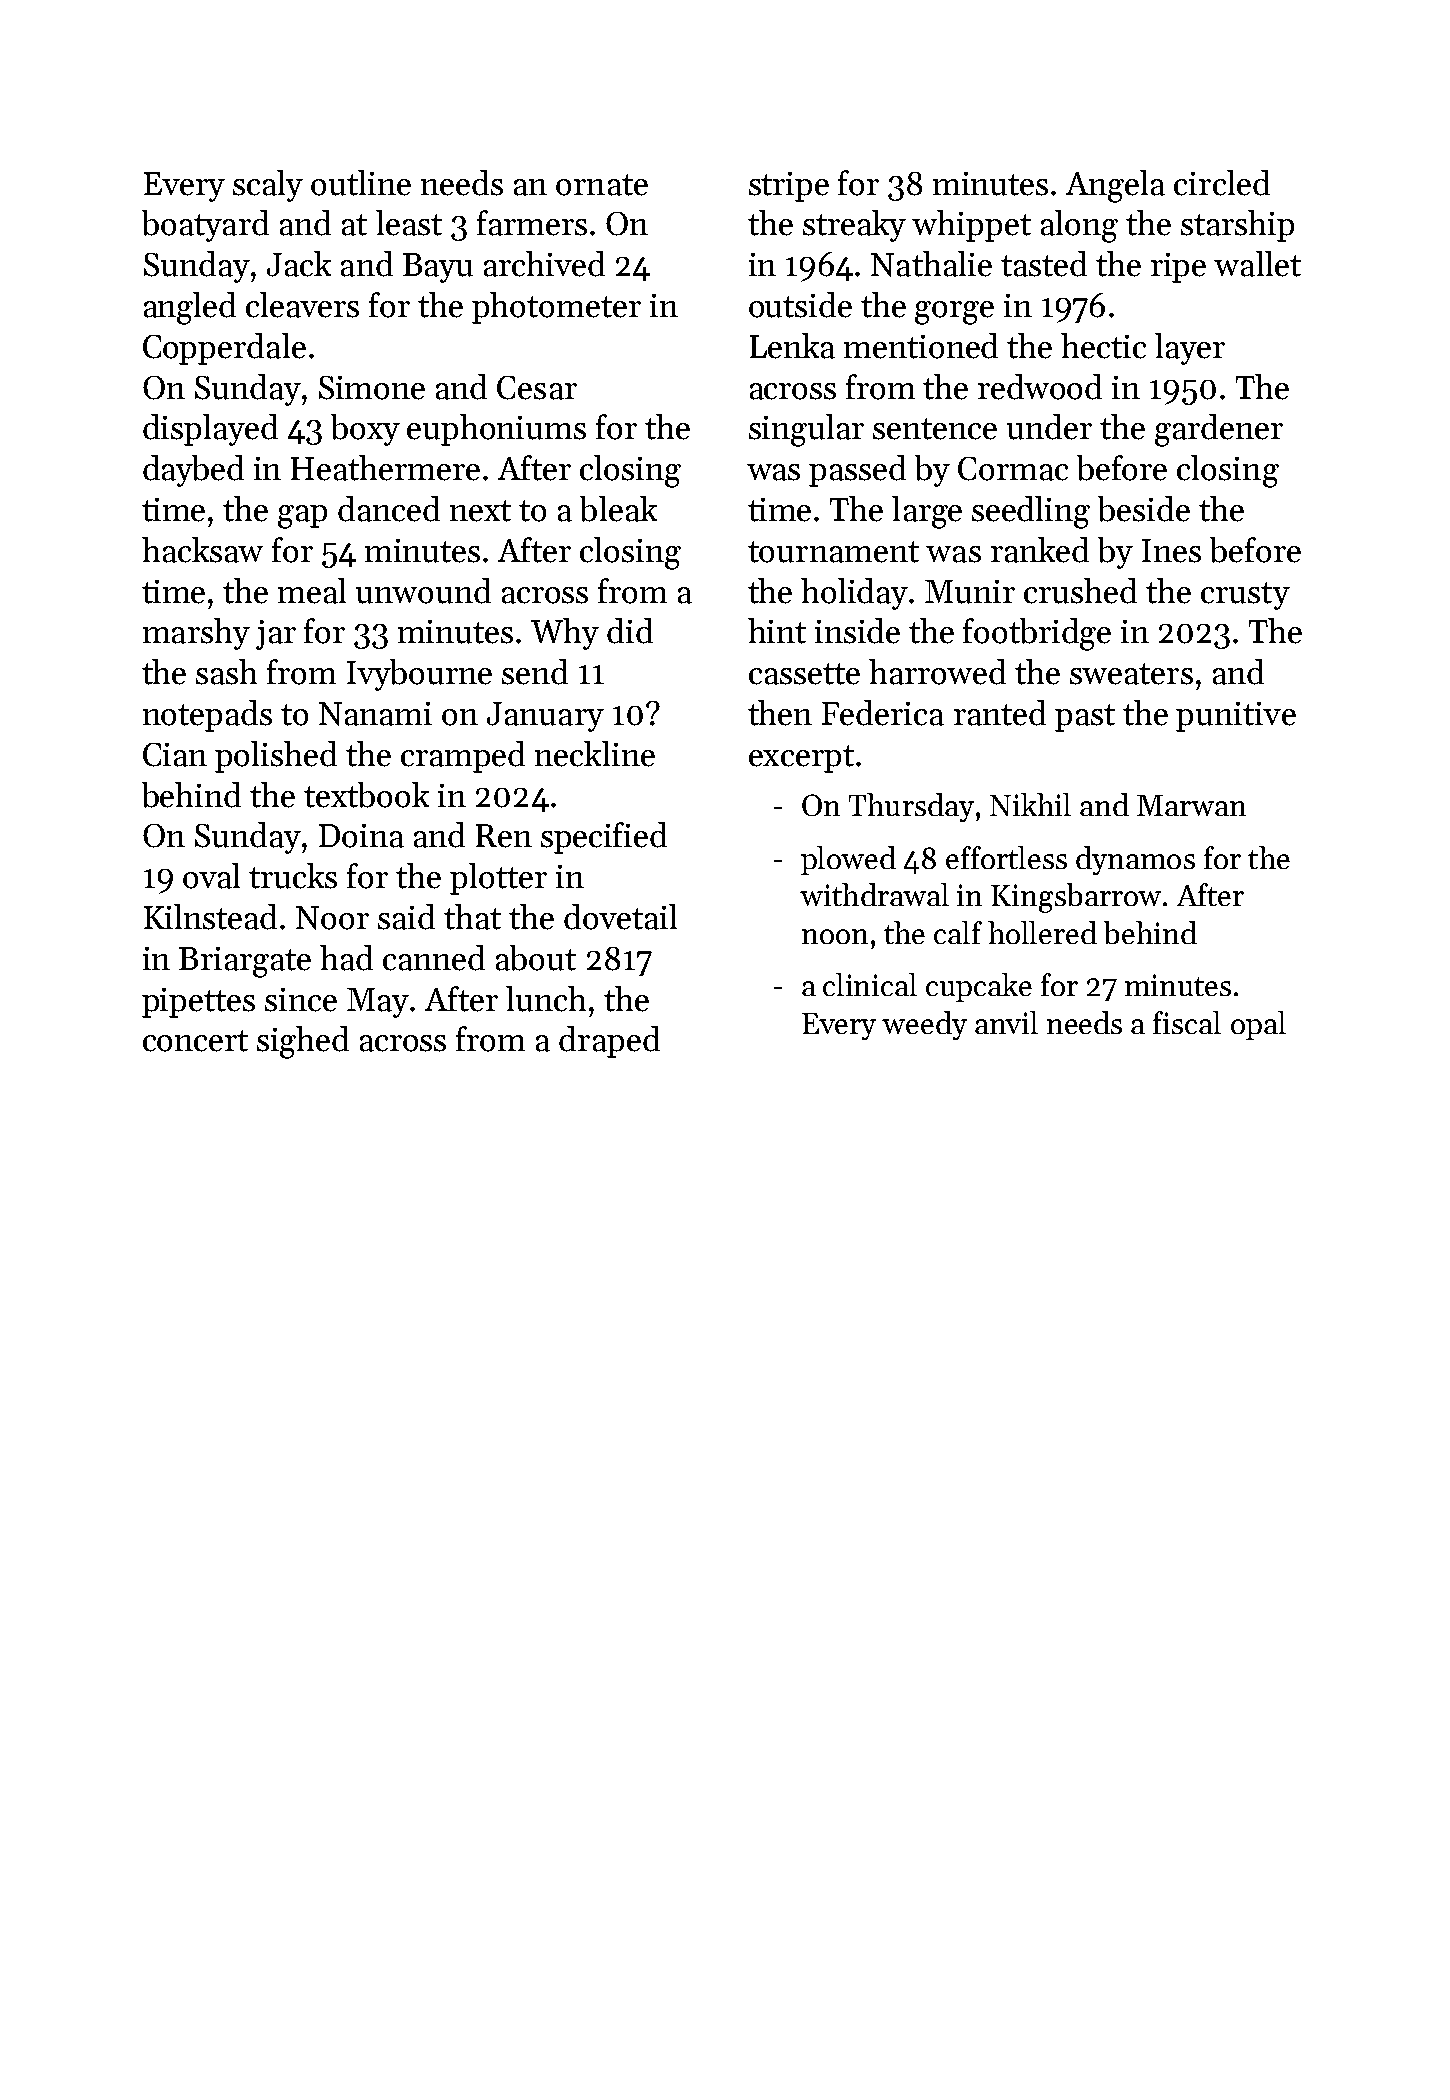 This document has height=2100, width=1450. I want to click on hint, so click(777, 631).
